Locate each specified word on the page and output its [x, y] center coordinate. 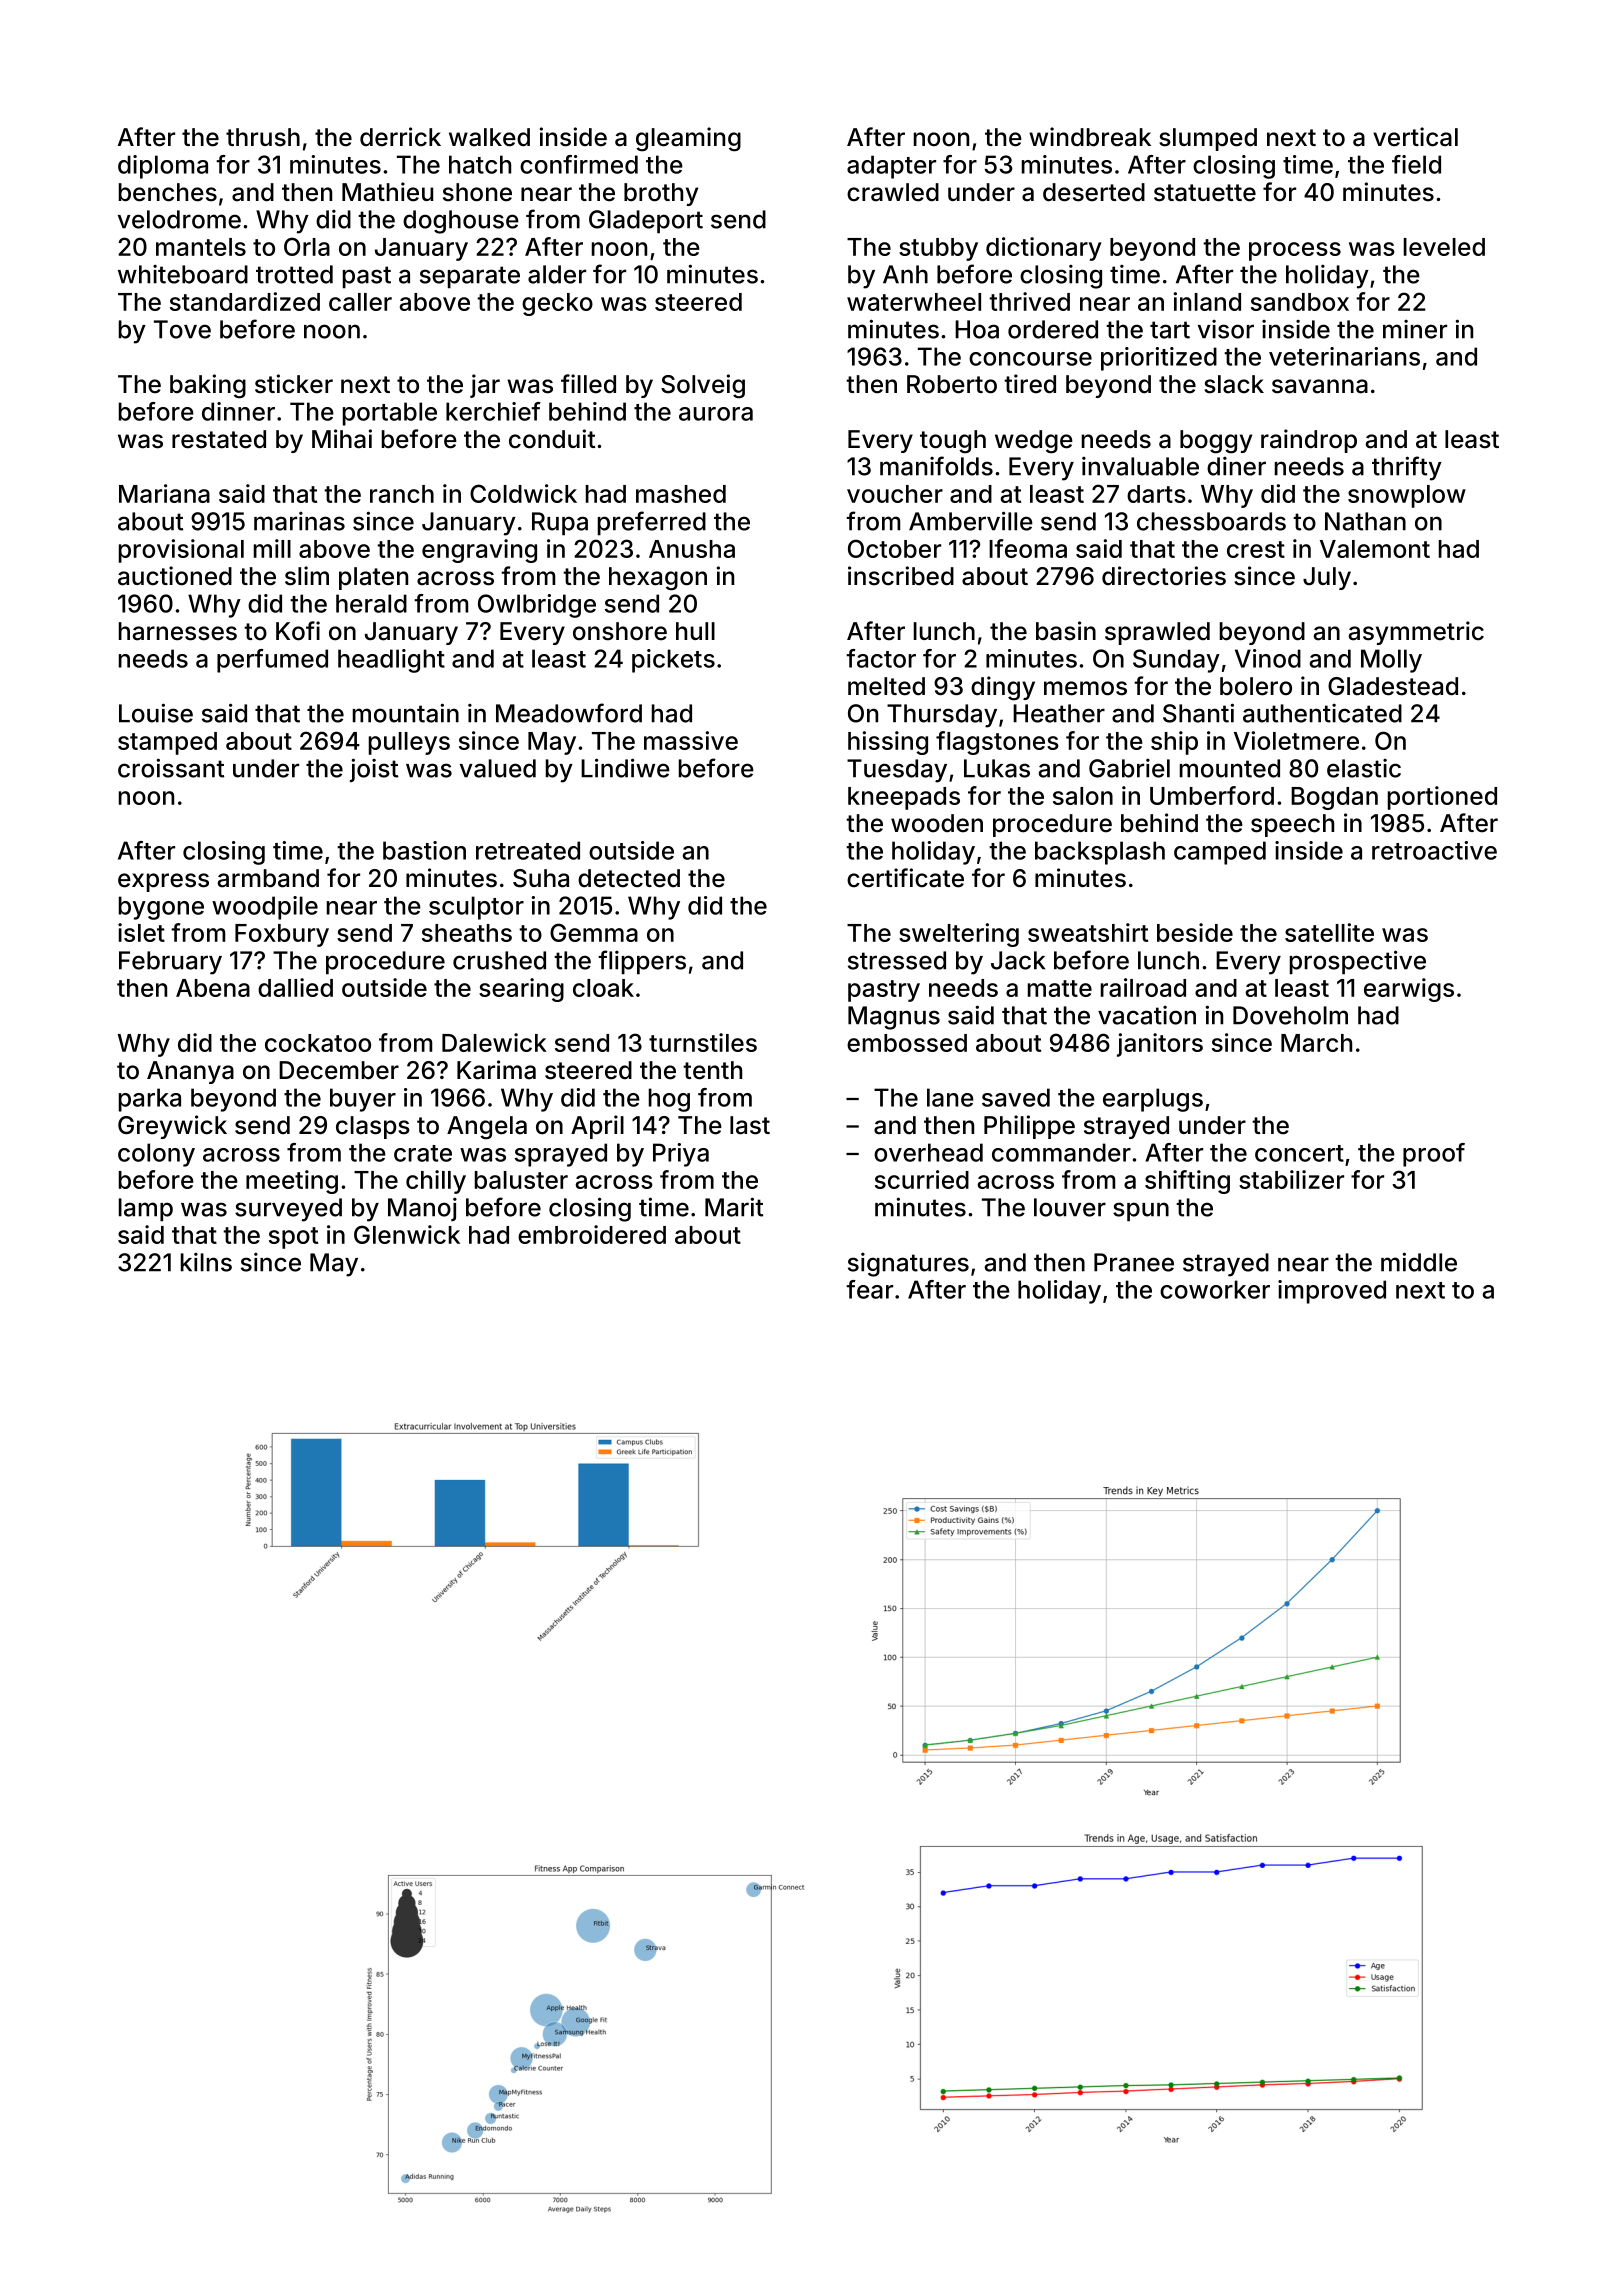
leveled [1444, 247]
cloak [603, 988]
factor [881, 658]
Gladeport [646, 222]
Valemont [1375, 549]
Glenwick [407, 1234]
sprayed [561, 1155]
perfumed [272, 661]
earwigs [1409, 990]
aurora [716, 414]
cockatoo [318, 1043]
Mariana [164, 493]
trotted [294, 274]
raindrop [1309, 441]
